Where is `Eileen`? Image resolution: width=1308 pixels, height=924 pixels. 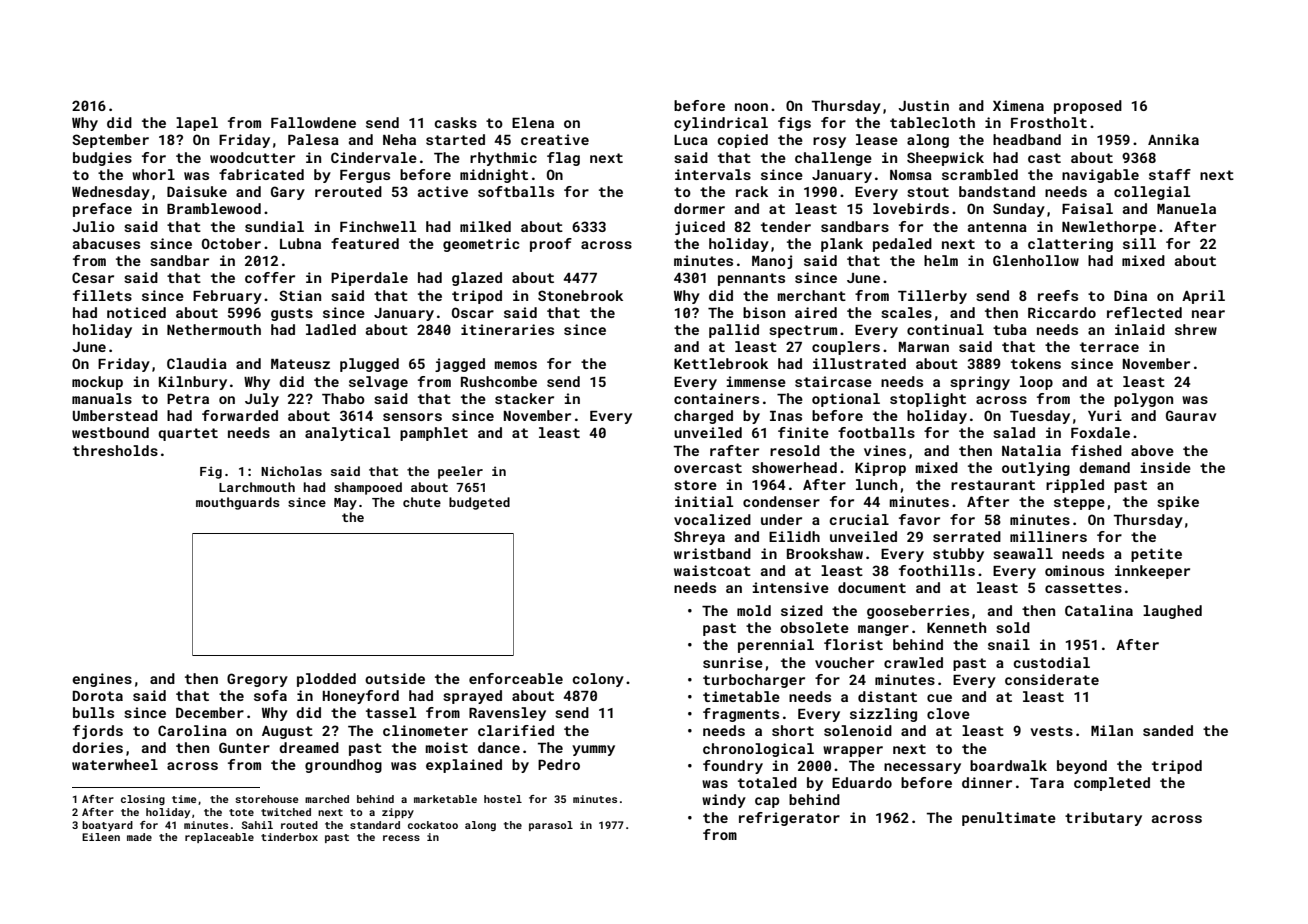
Eileen is located at coordinates (101, 837).
